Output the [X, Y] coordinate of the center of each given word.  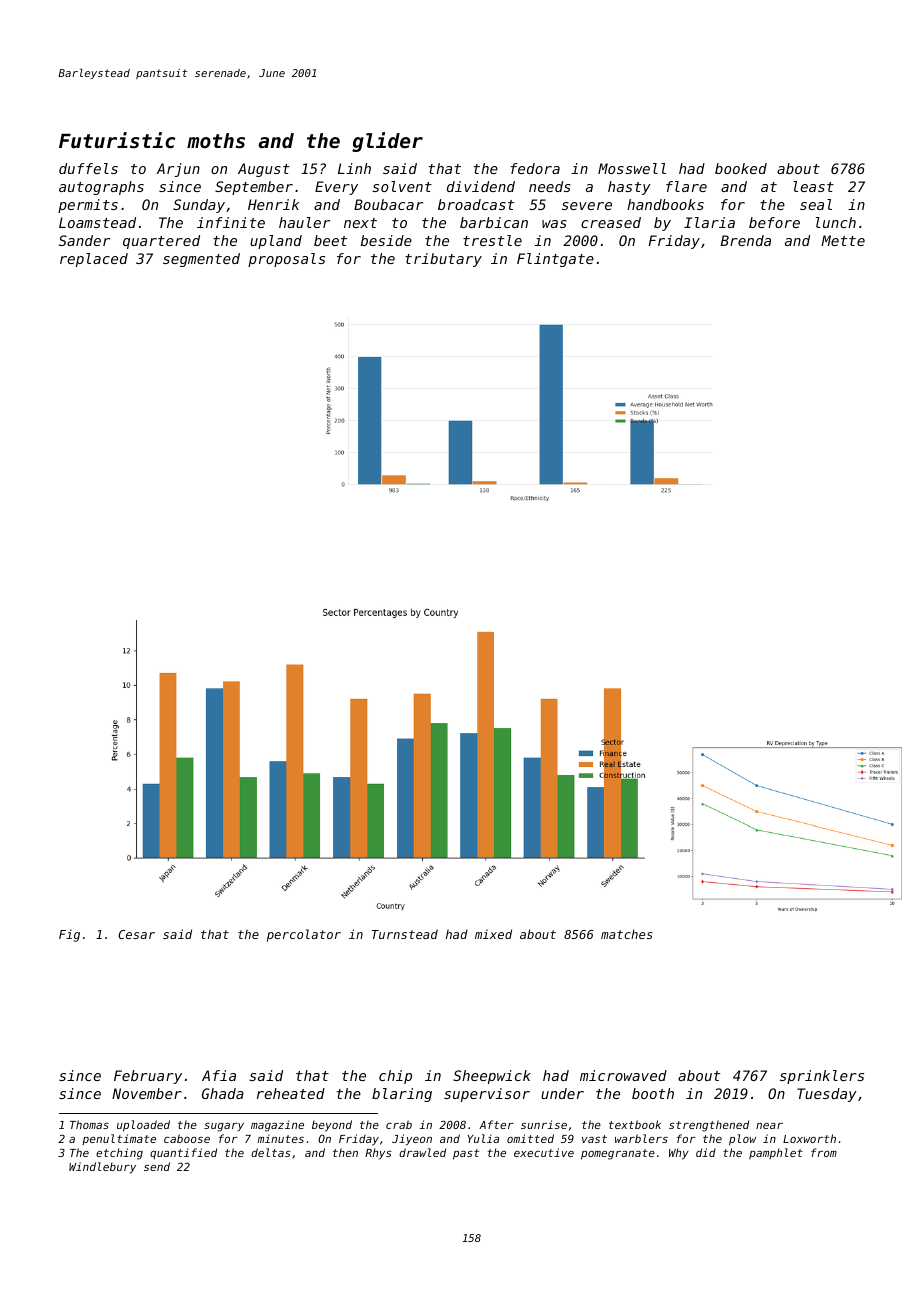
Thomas [89, 1124]
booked [741, 168]
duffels [88, 168]
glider [387, 142]
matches [627, 934]
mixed [493, 934]
